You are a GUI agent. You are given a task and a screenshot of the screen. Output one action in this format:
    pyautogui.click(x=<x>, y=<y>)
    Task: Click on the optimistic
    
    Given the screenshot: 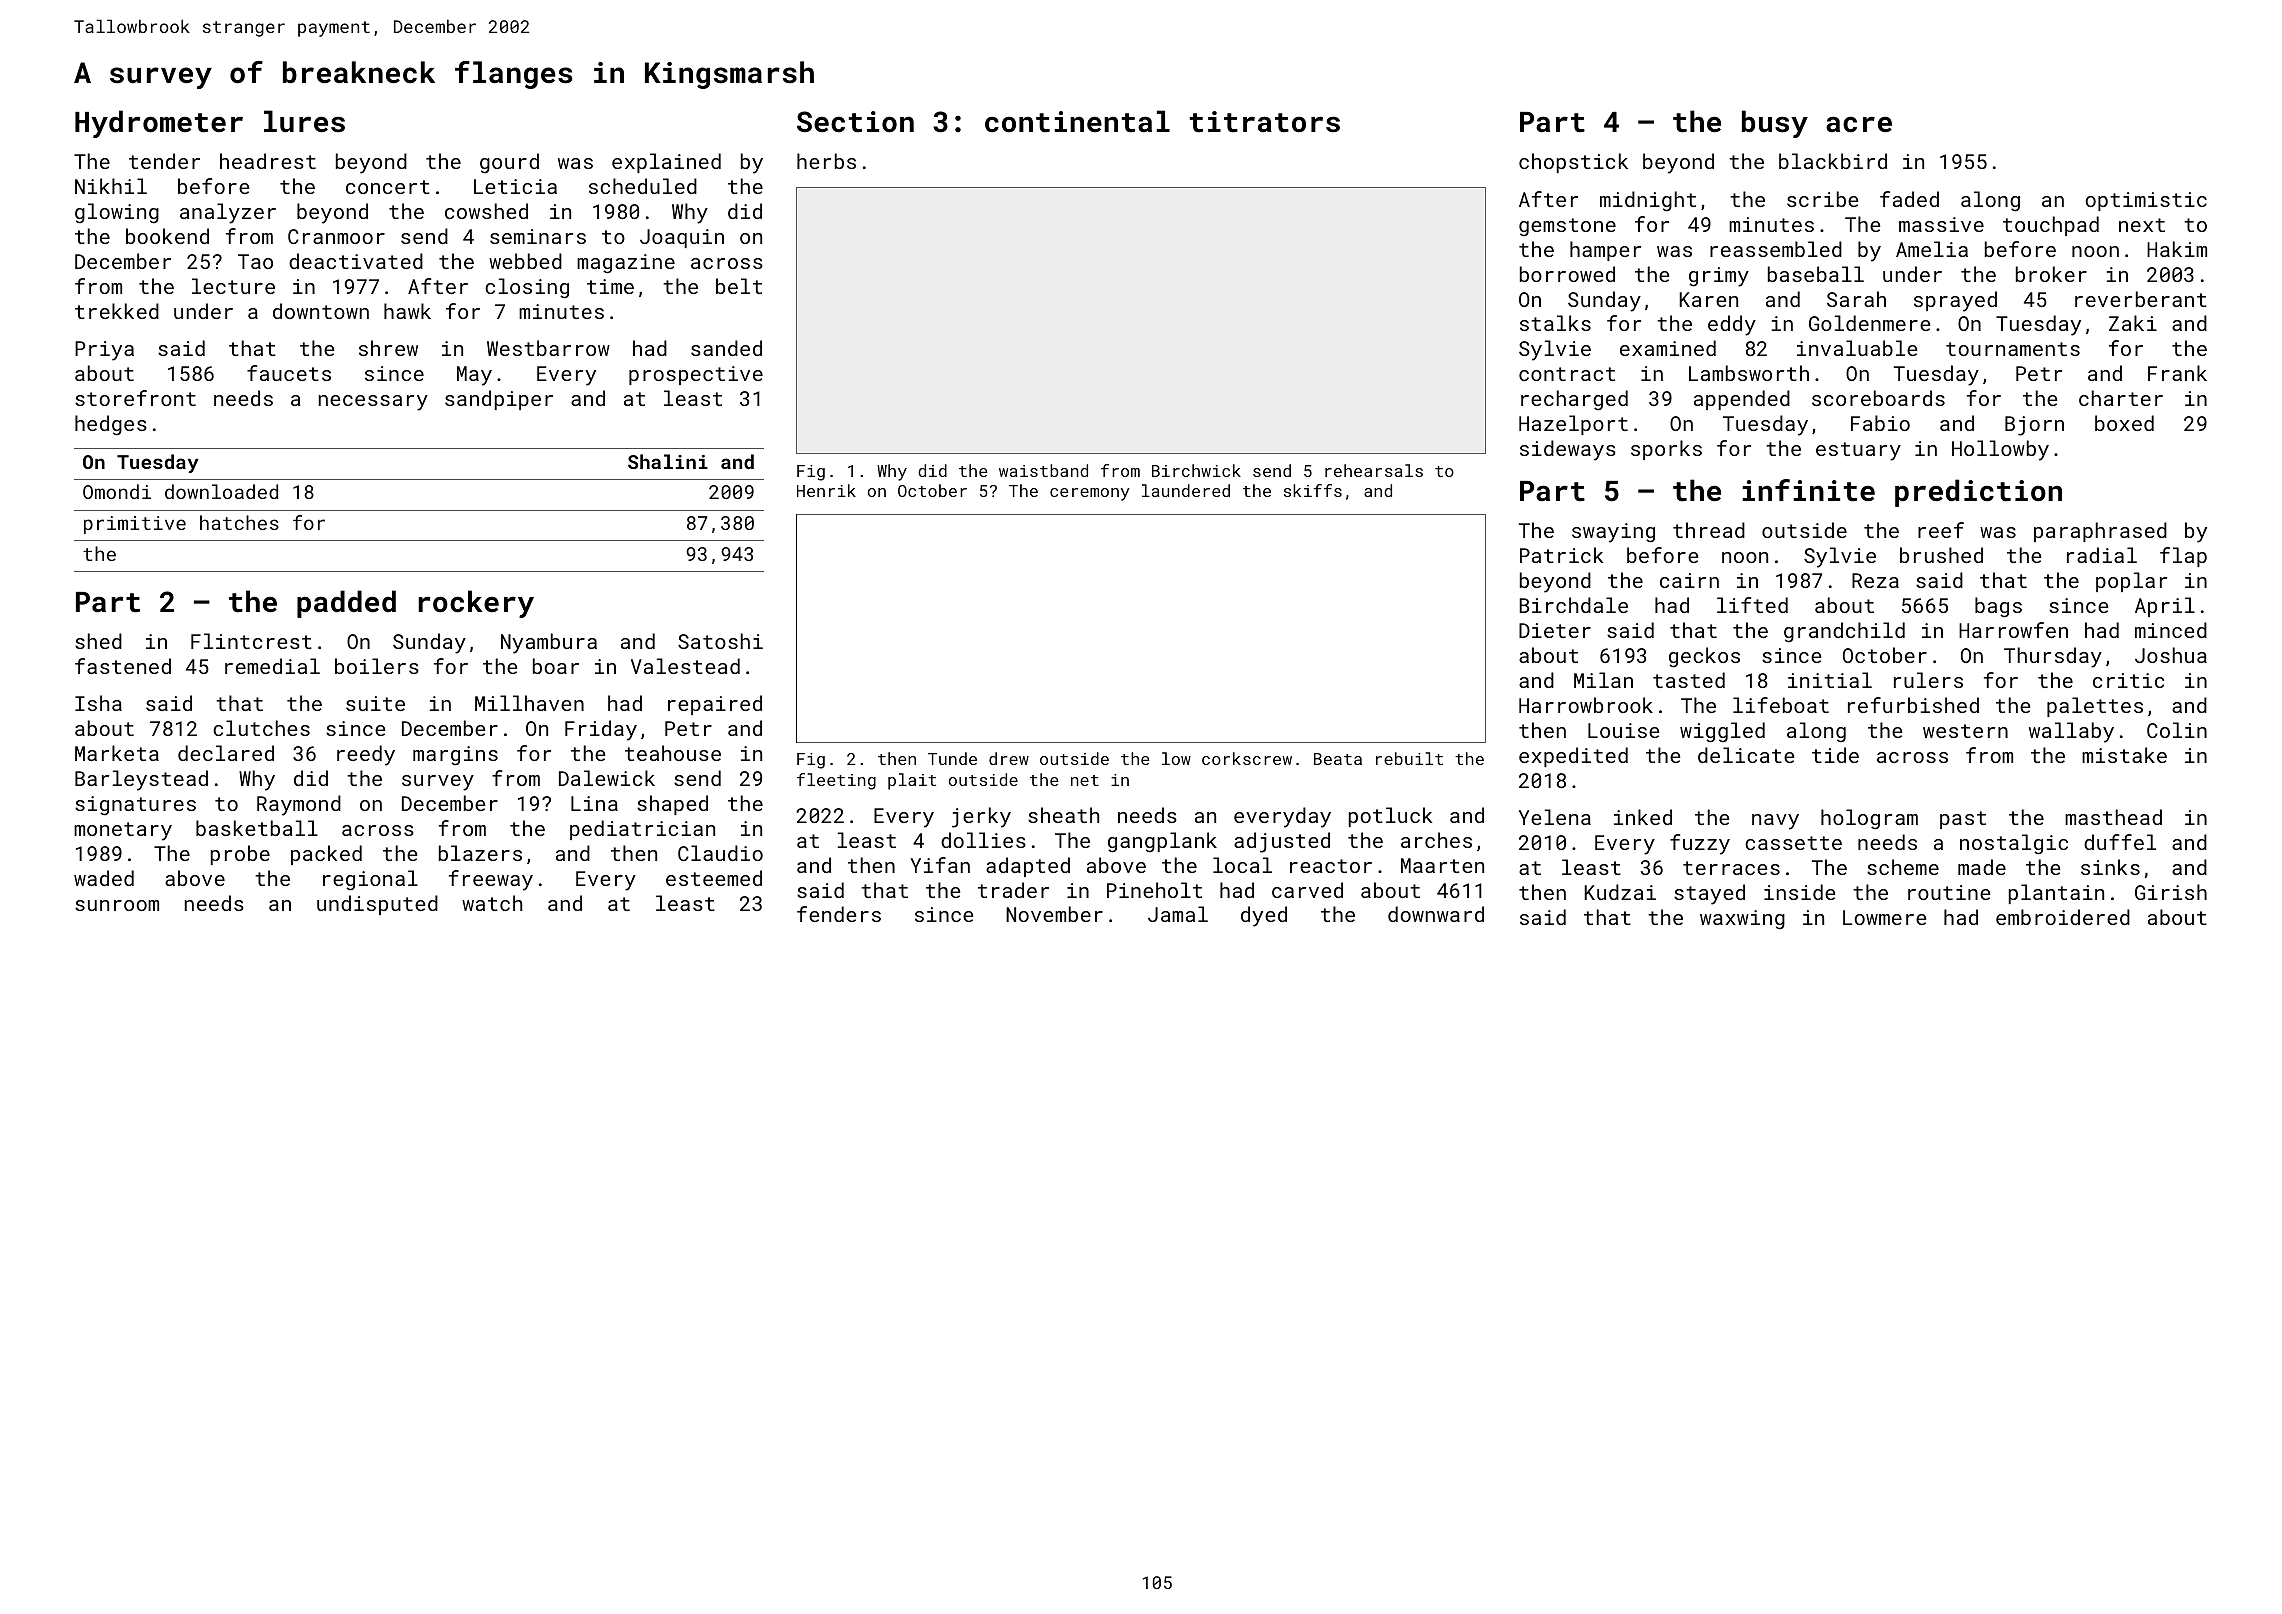 What is the action you would take?
    pyautogui.click(x=2146, y=201)
